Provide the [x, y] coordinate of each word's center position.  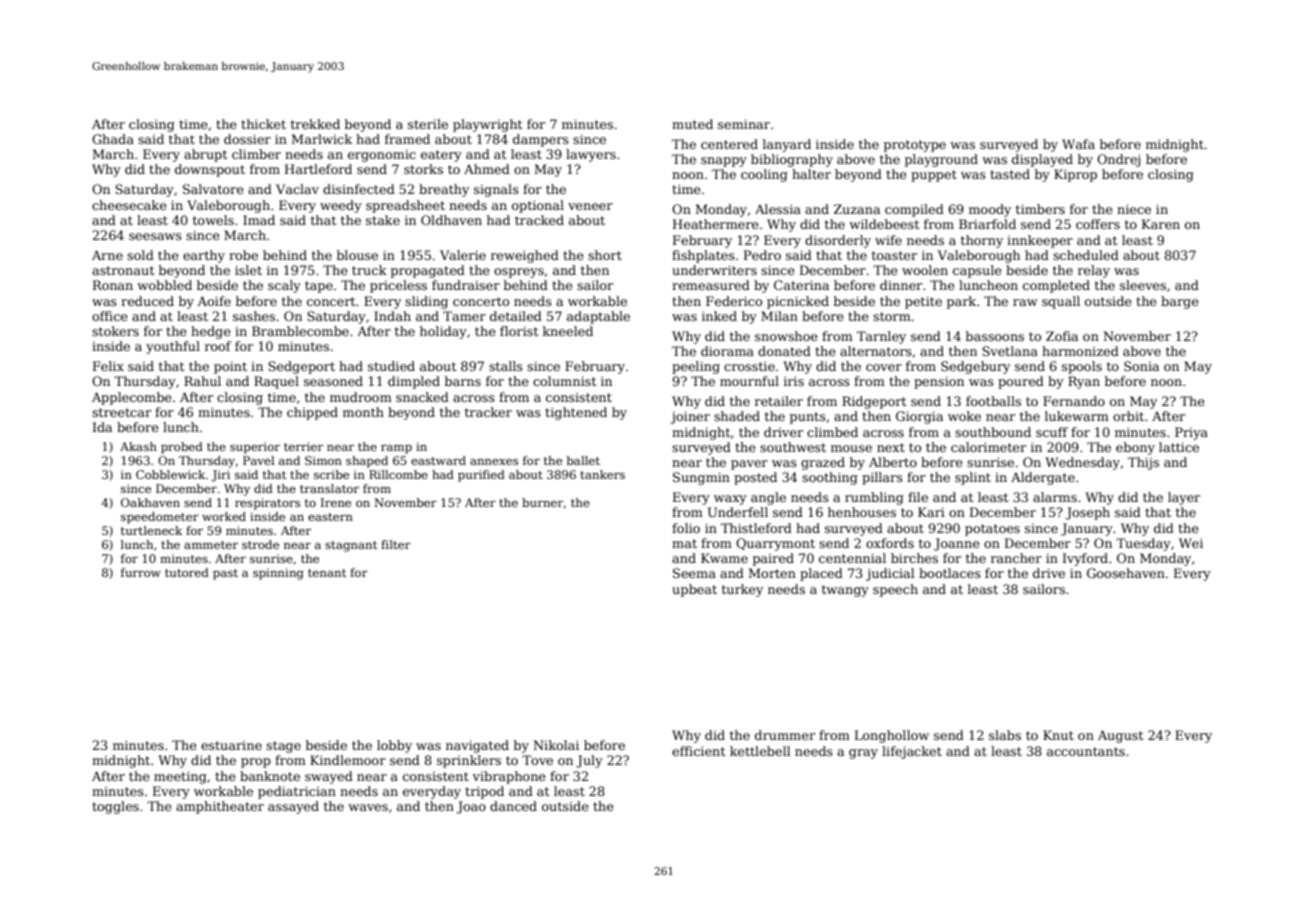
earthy [204, 256]
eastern [330, 517]
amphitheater [220, 807]
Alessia [778, 209]
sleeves [1143, 285]
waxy [730, 500]
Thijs [1143, 463]
